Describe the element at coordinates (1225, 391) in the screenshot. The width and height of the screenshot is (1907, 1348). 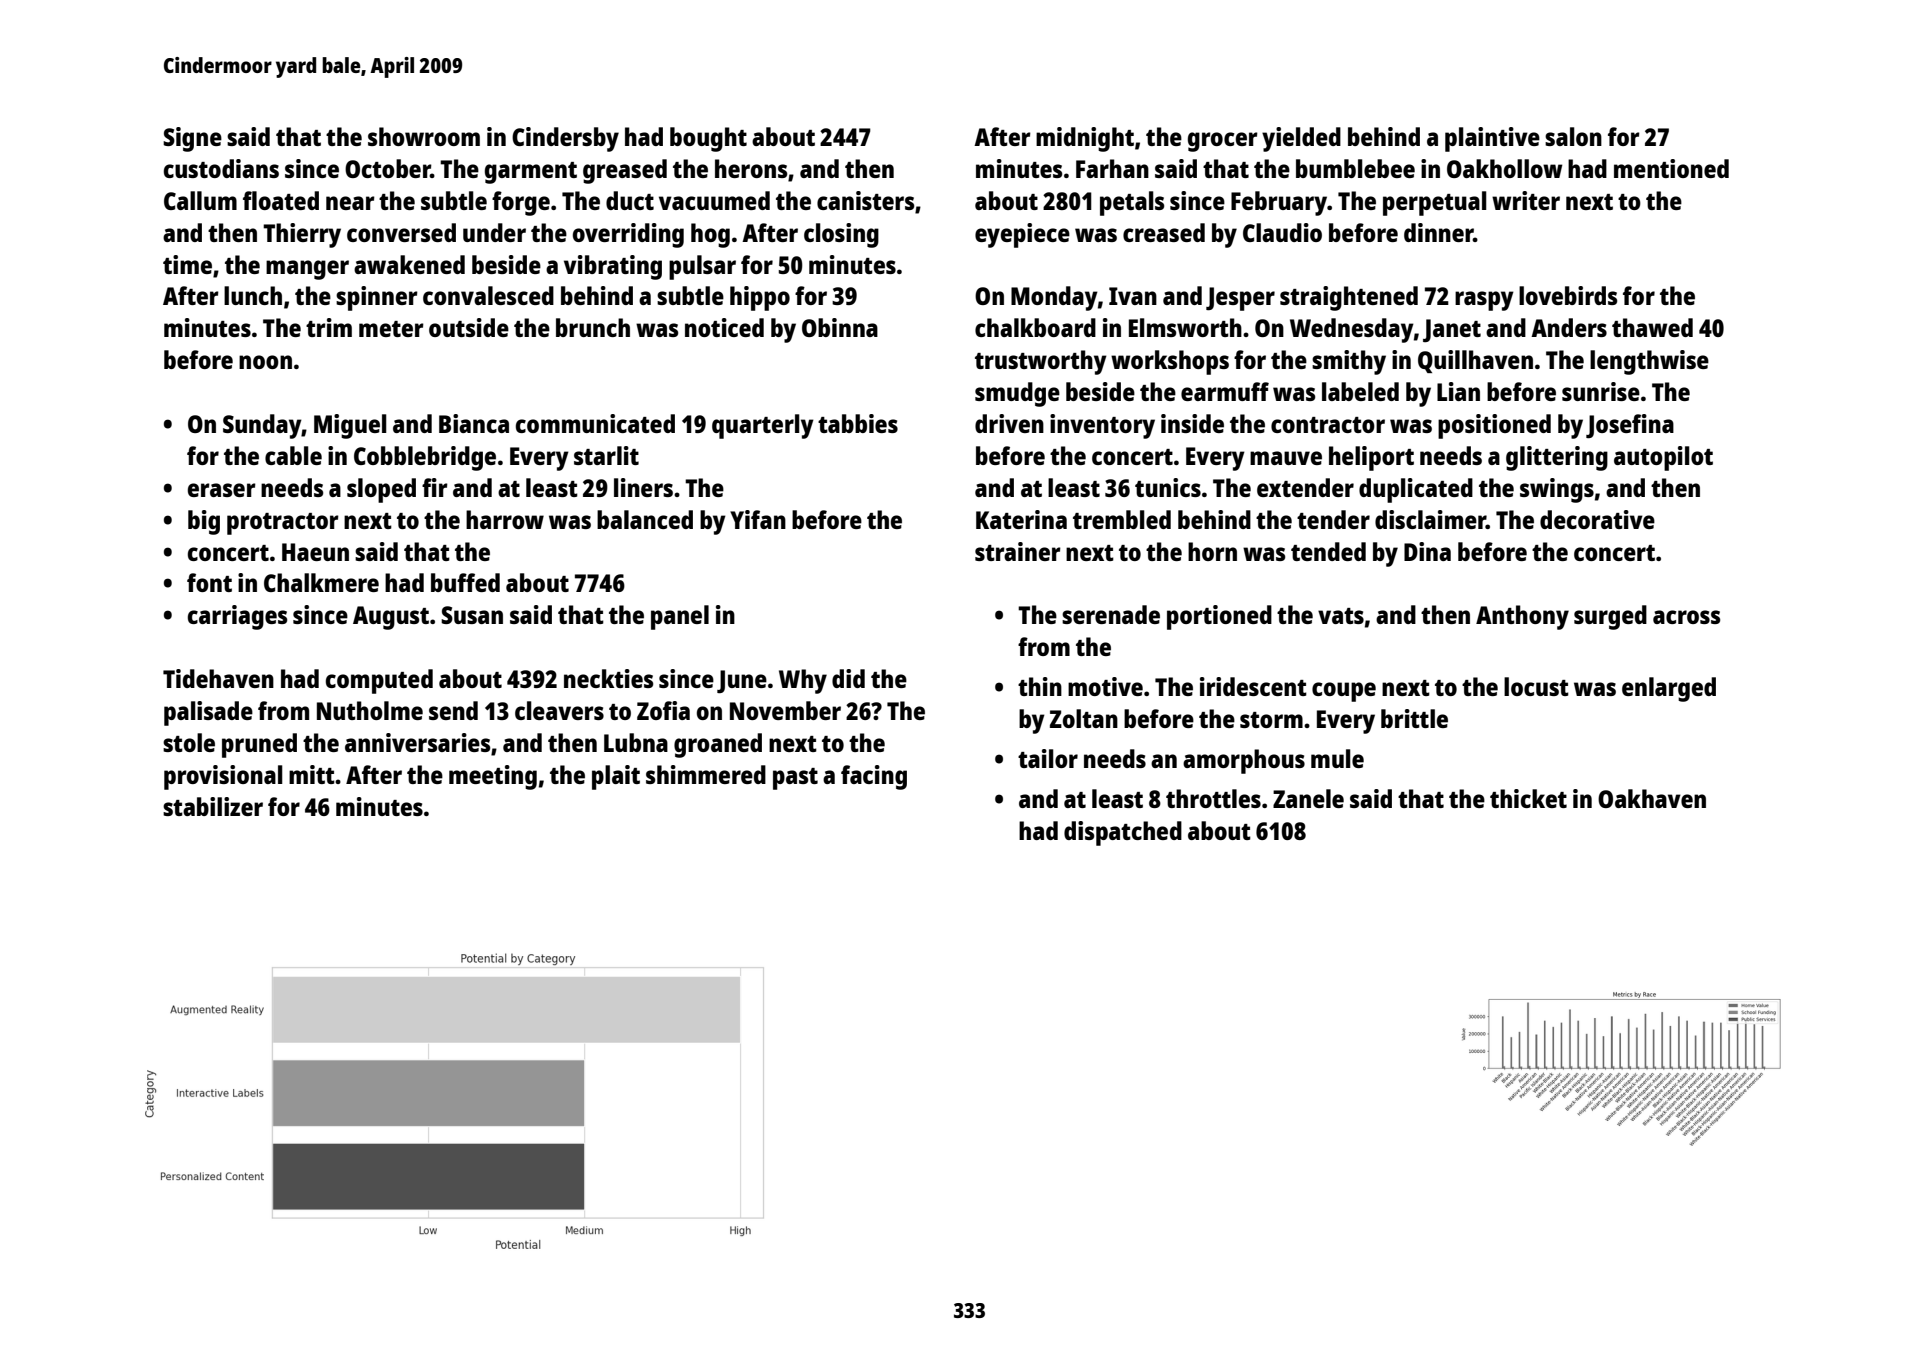
I see `earmuff` at that location.
